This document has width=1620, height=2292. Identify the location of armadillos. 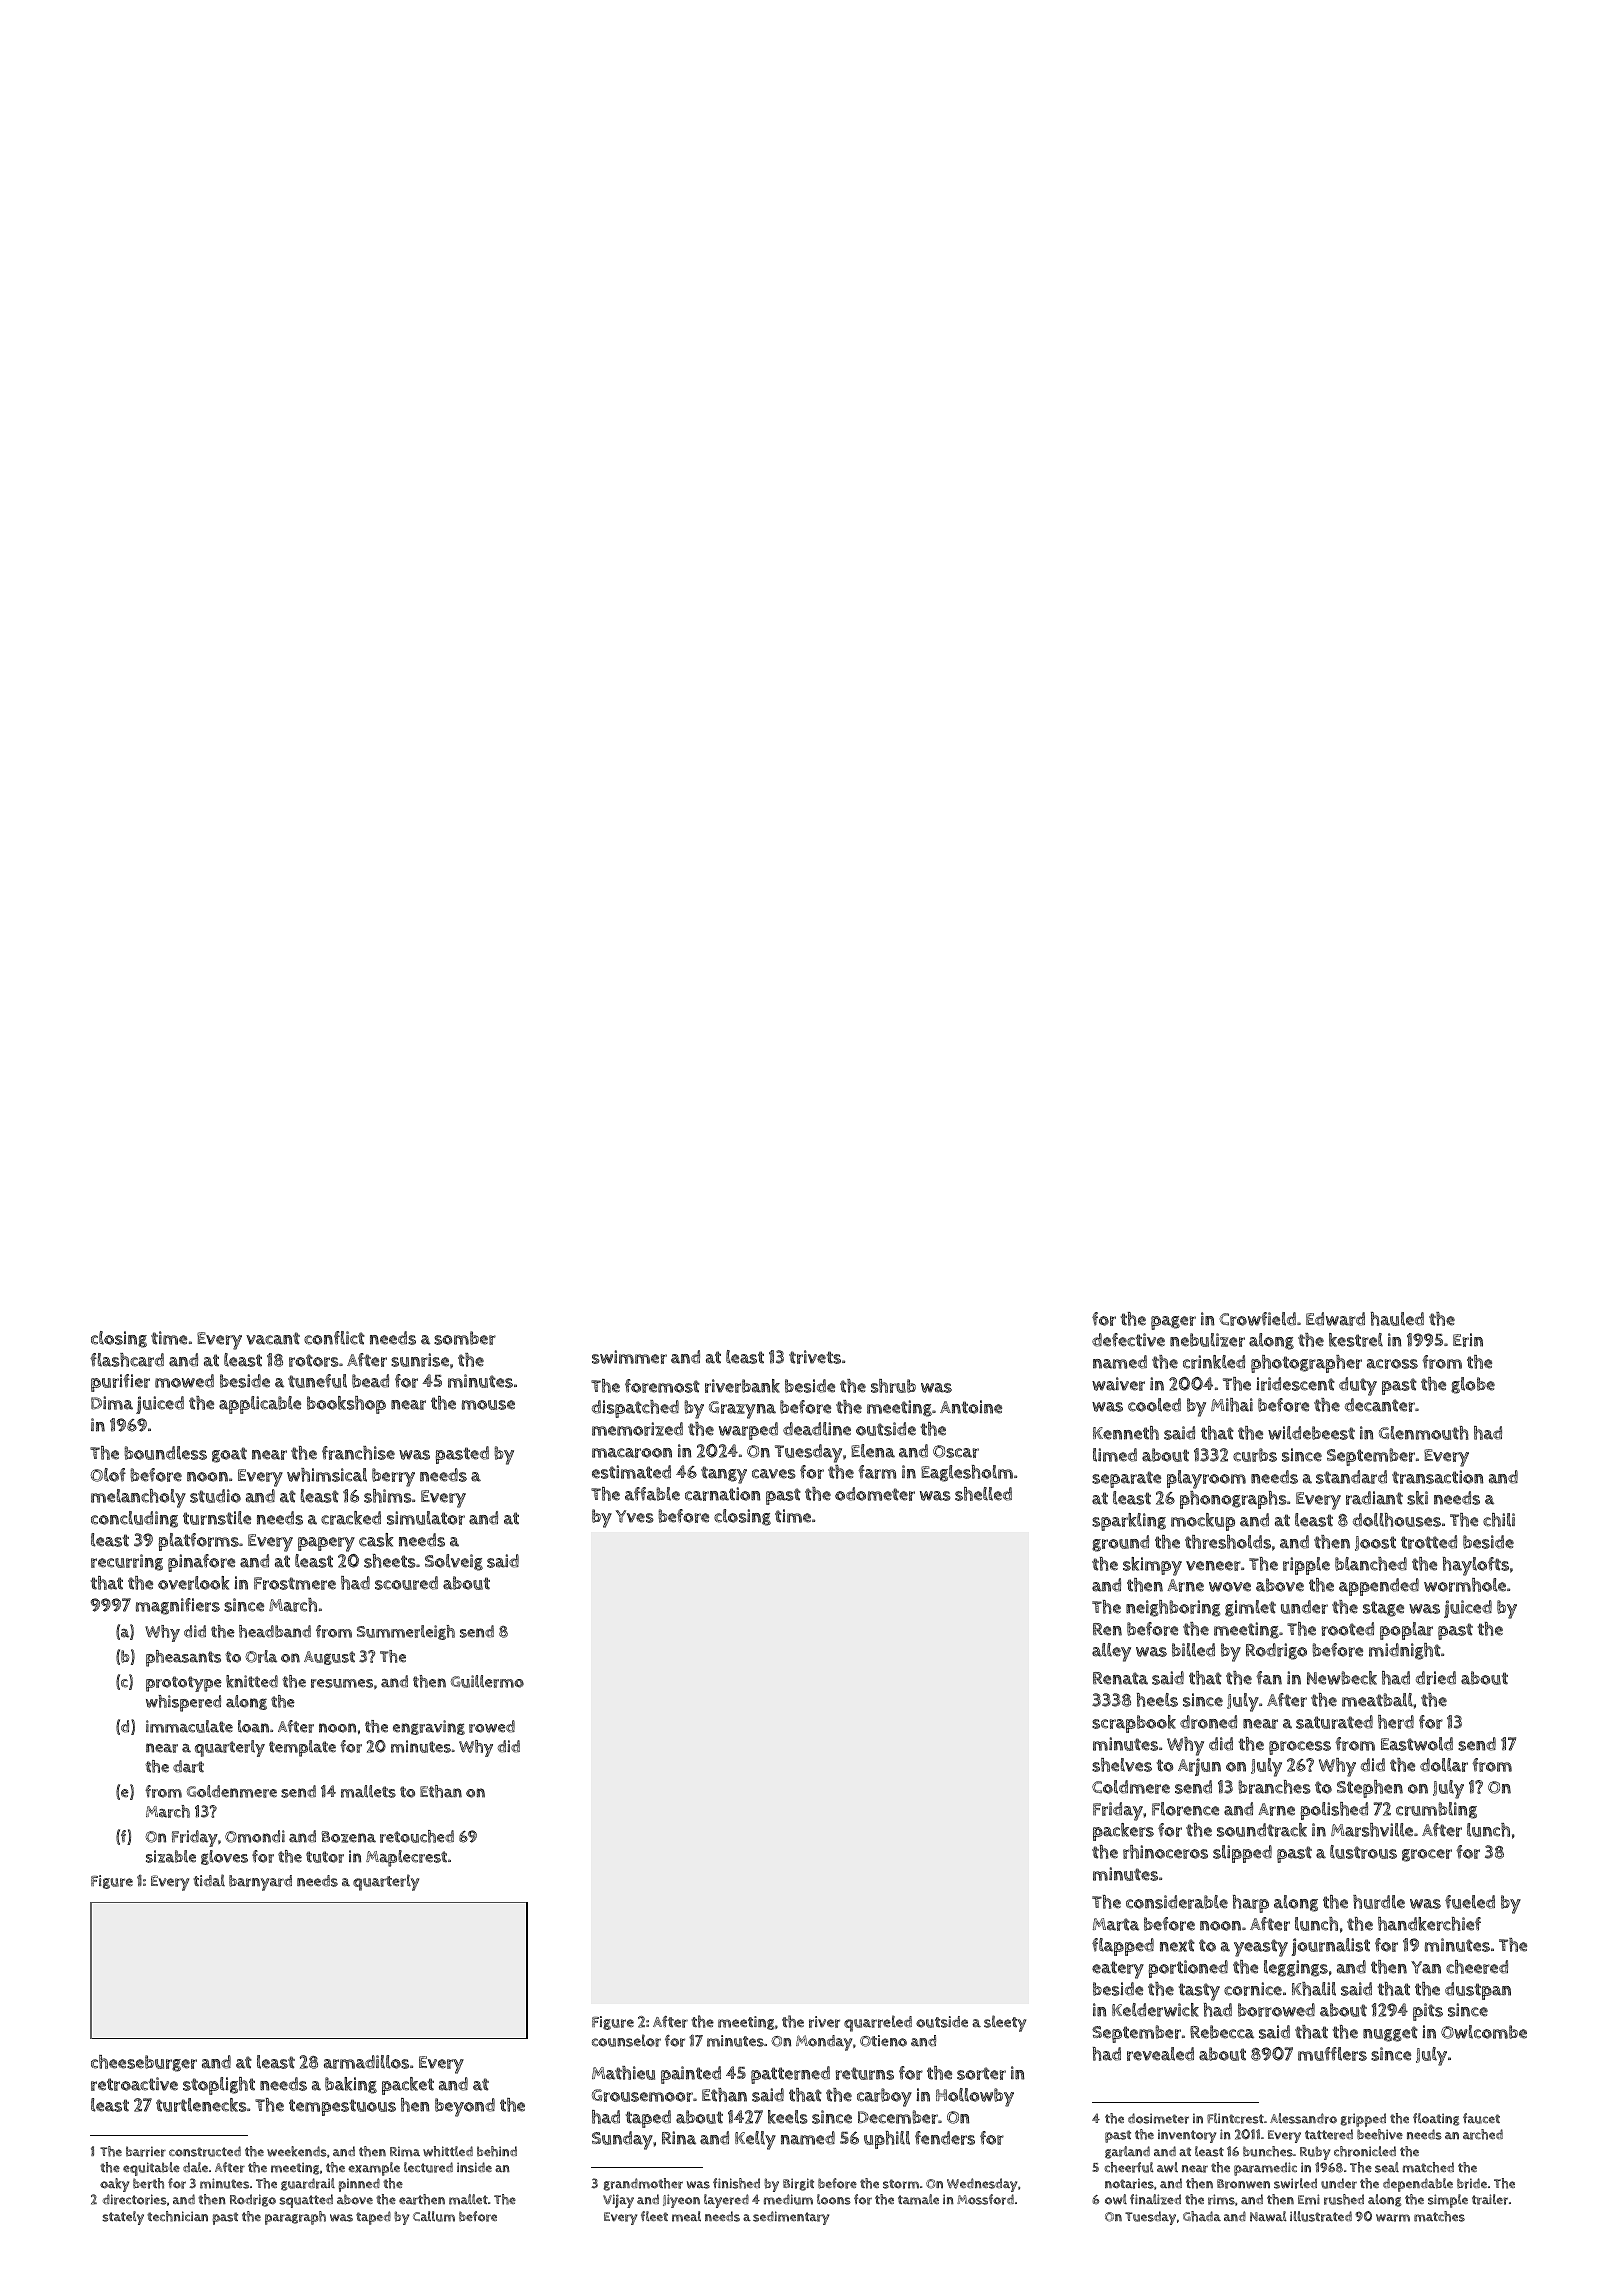
(366, 2062).
